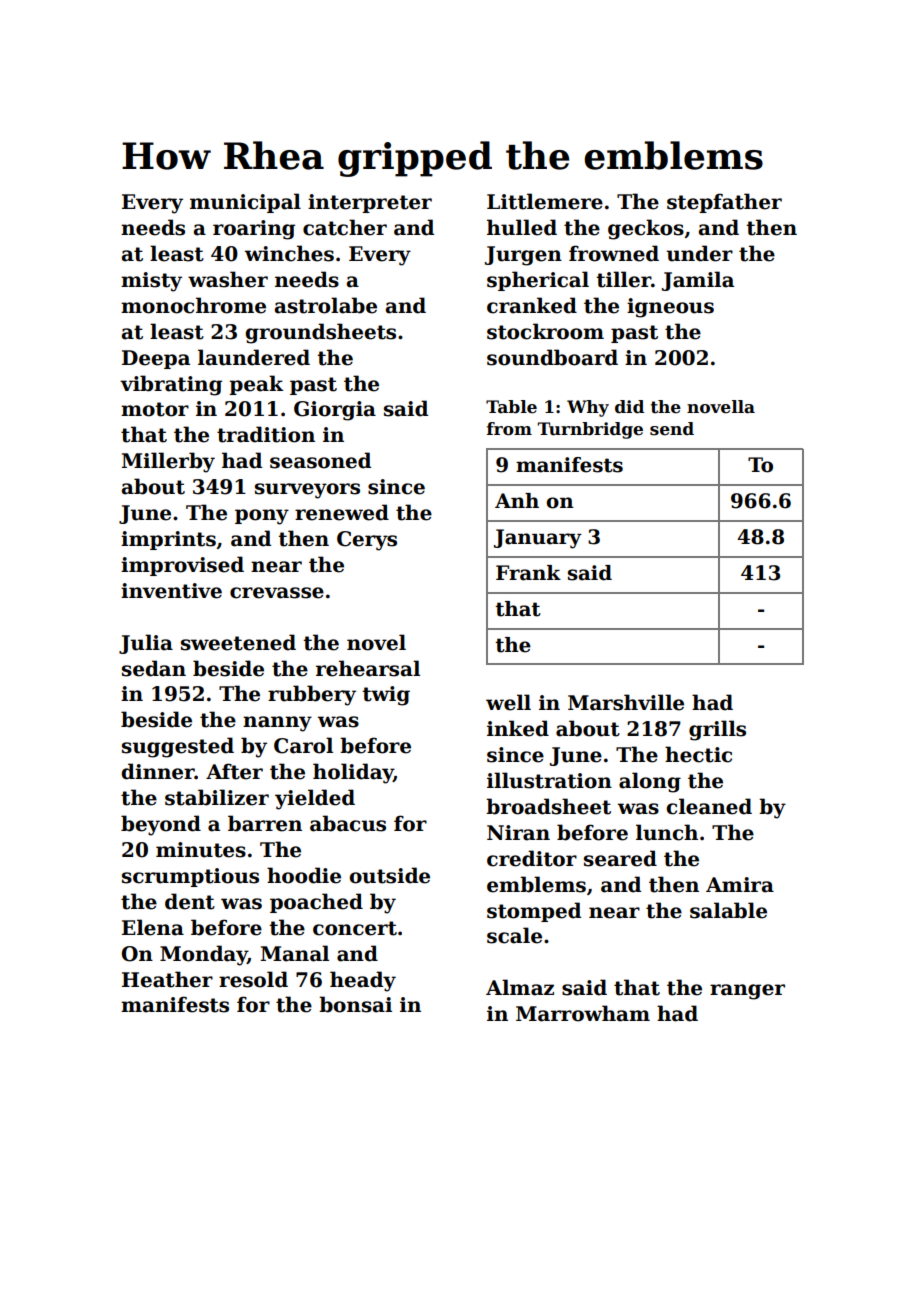 This screenshot has height=1314, width=924. What do you see at coordinates (245, 203) in the screenshot?
I see `municipal` at bounding box center [245, 203].
